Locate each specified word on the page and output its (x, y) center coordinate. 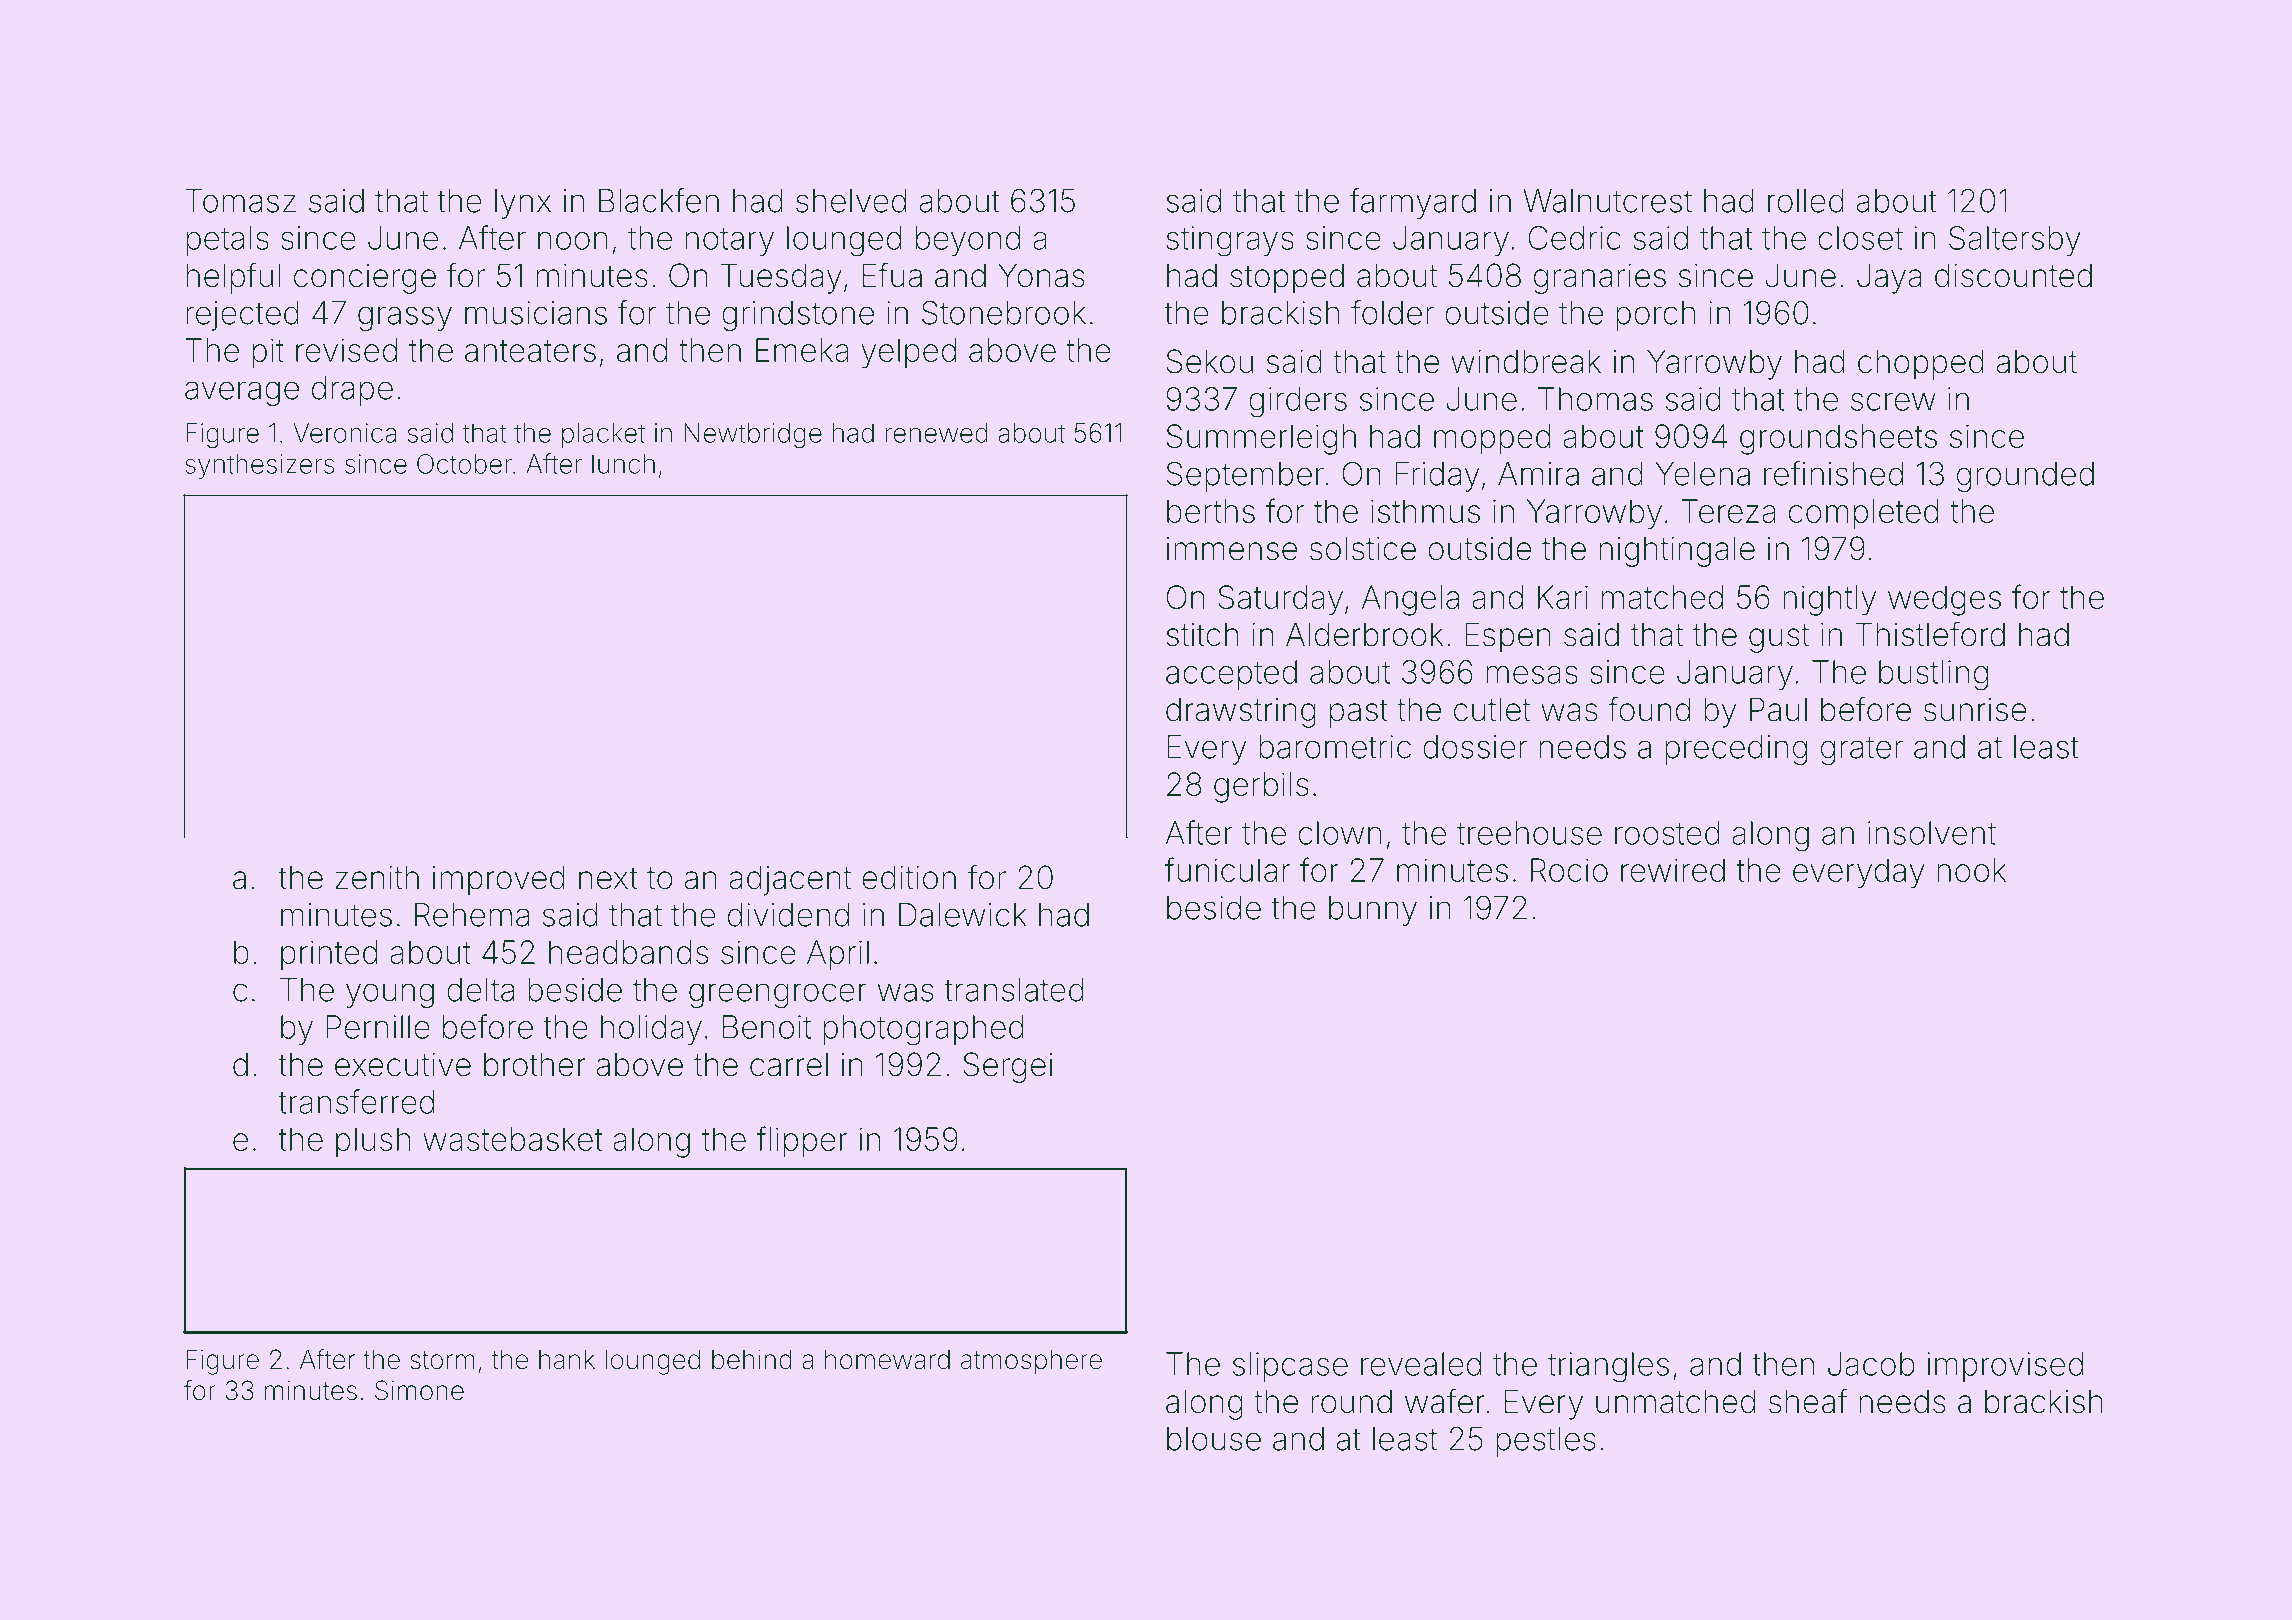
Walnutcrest (1607, 201)
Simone (419, 1390)
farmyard (1413, 203)
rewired (1673, 870)
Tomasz (240, 201)
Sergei (1007, 1067)
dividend (788, 915)
